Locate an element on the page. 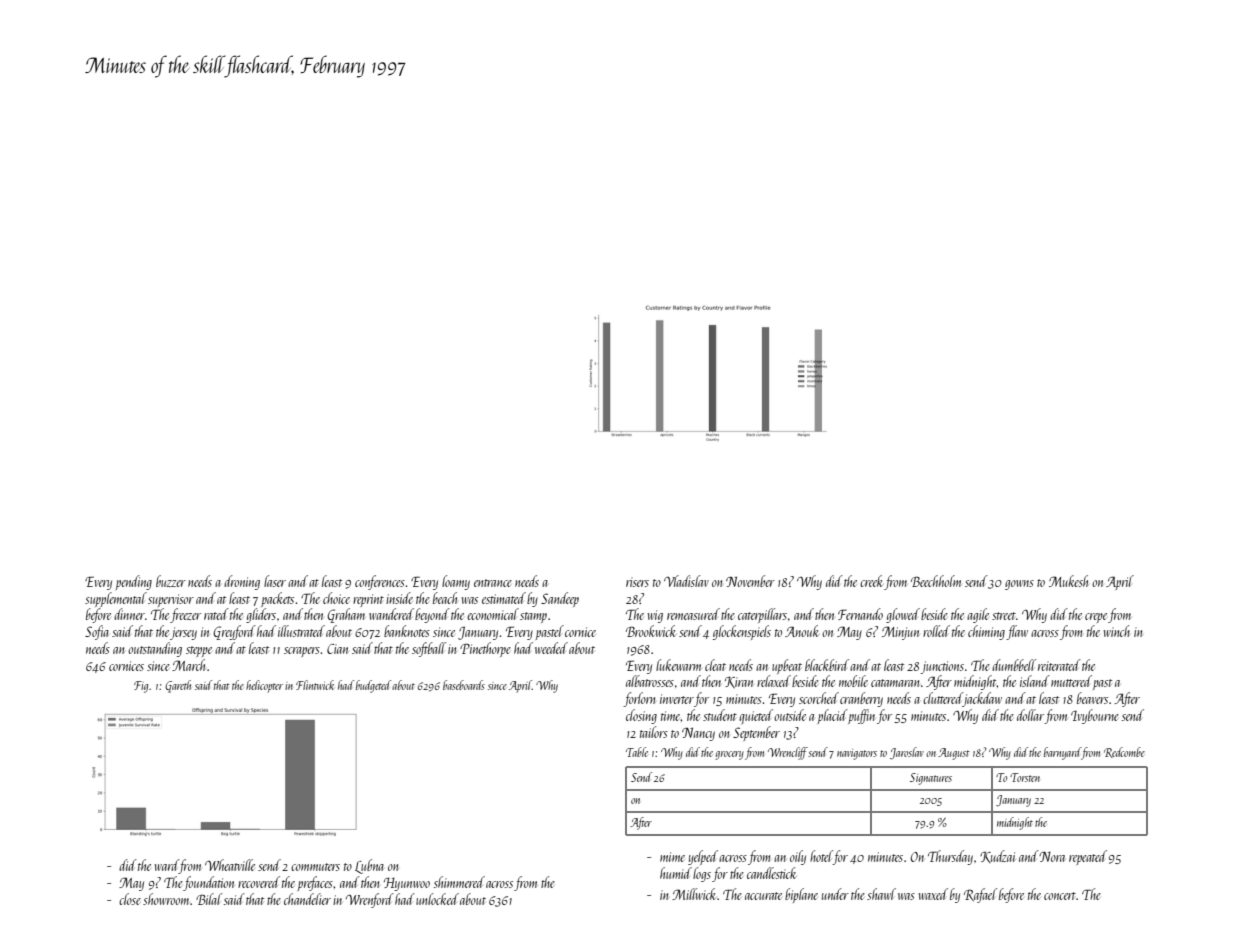  entrance is located at coordinates (493, 583).
